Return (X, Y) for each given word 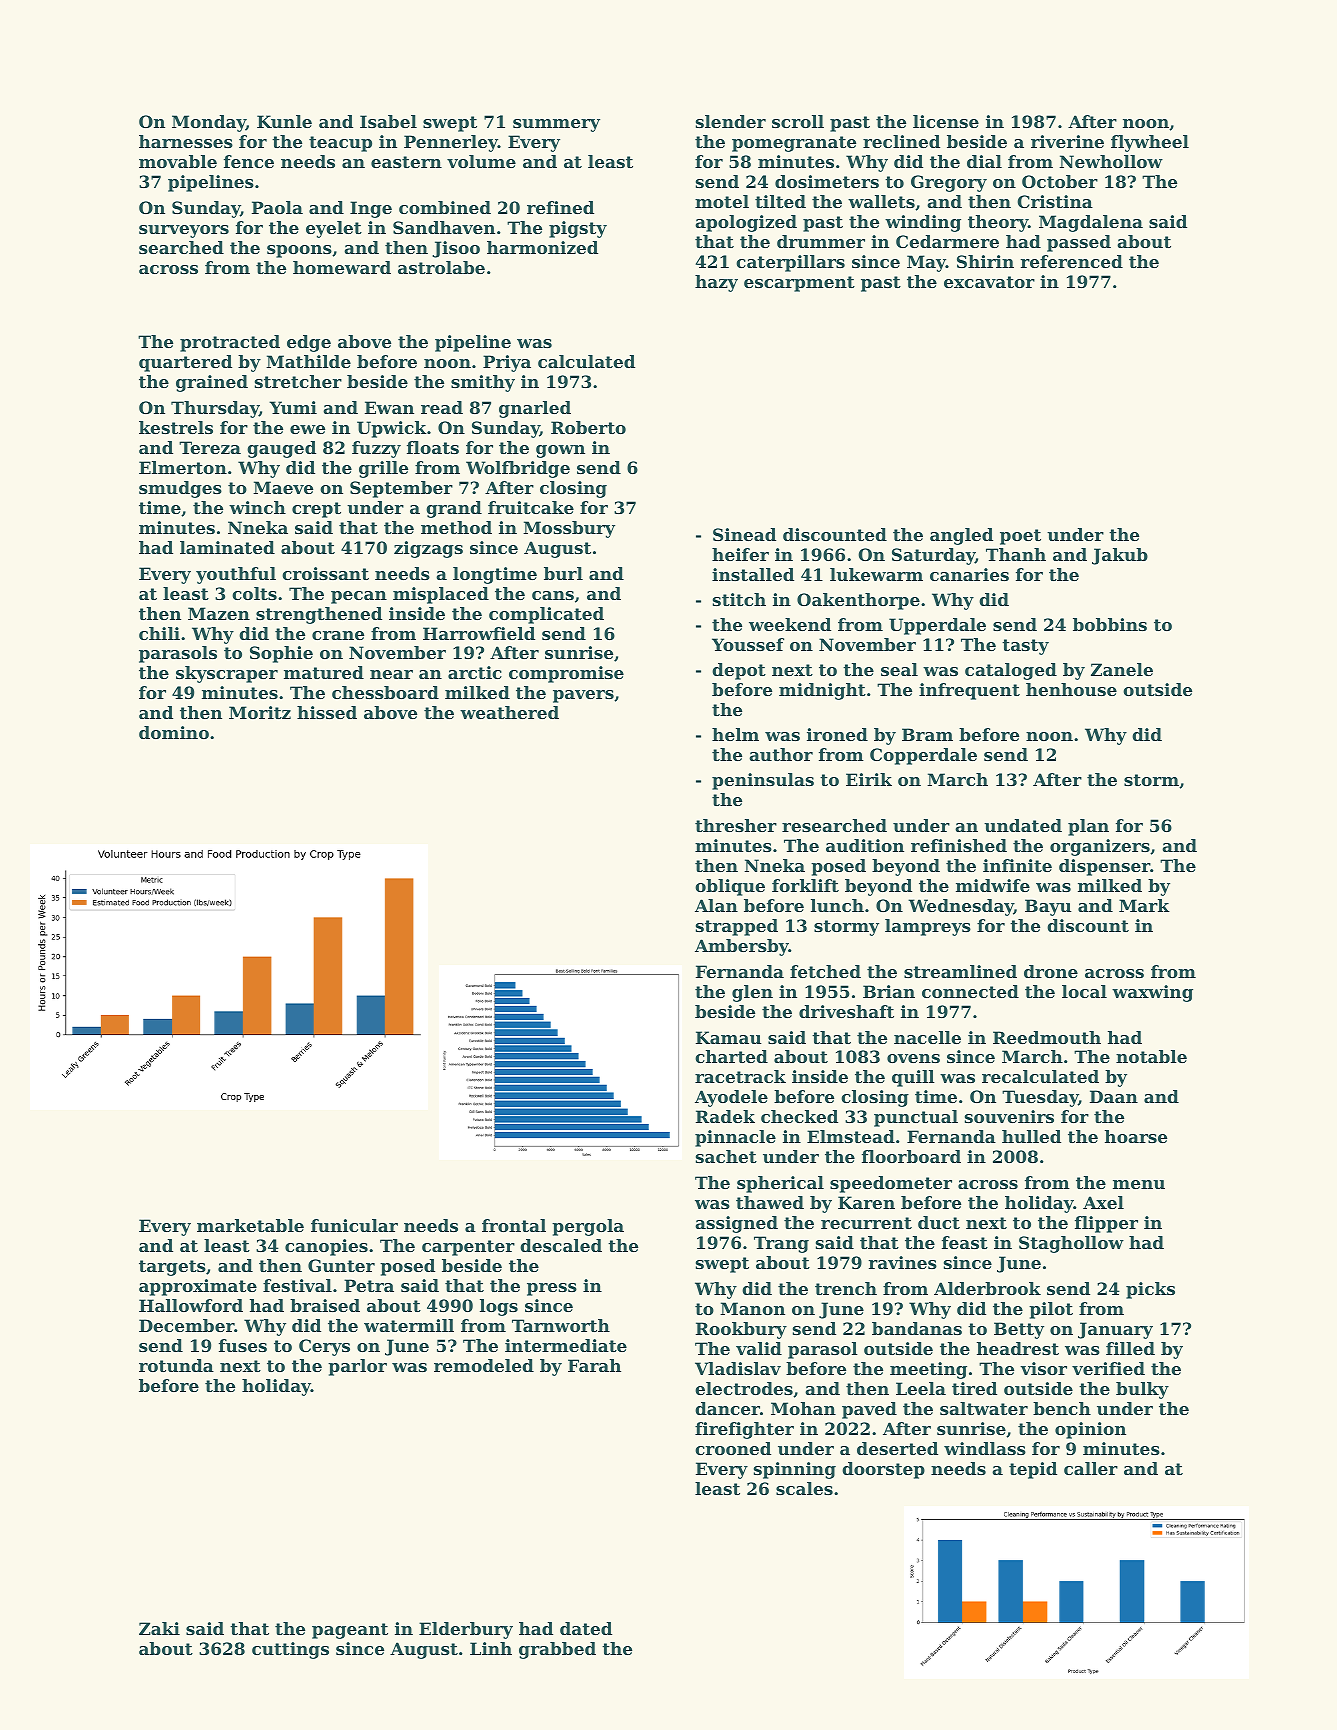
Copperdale (923, 756)
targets (172, 1268)
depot (739, 671)
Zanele (1122, 669)
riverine (1067, 141)
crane (338, 635)
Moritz (260, 712)
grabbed (557, 1650)
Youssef (748, 644)
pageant (350, 1631)
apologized (746, 223)
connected (970, 991)
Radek (725, 1116)
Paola (277, 207)
